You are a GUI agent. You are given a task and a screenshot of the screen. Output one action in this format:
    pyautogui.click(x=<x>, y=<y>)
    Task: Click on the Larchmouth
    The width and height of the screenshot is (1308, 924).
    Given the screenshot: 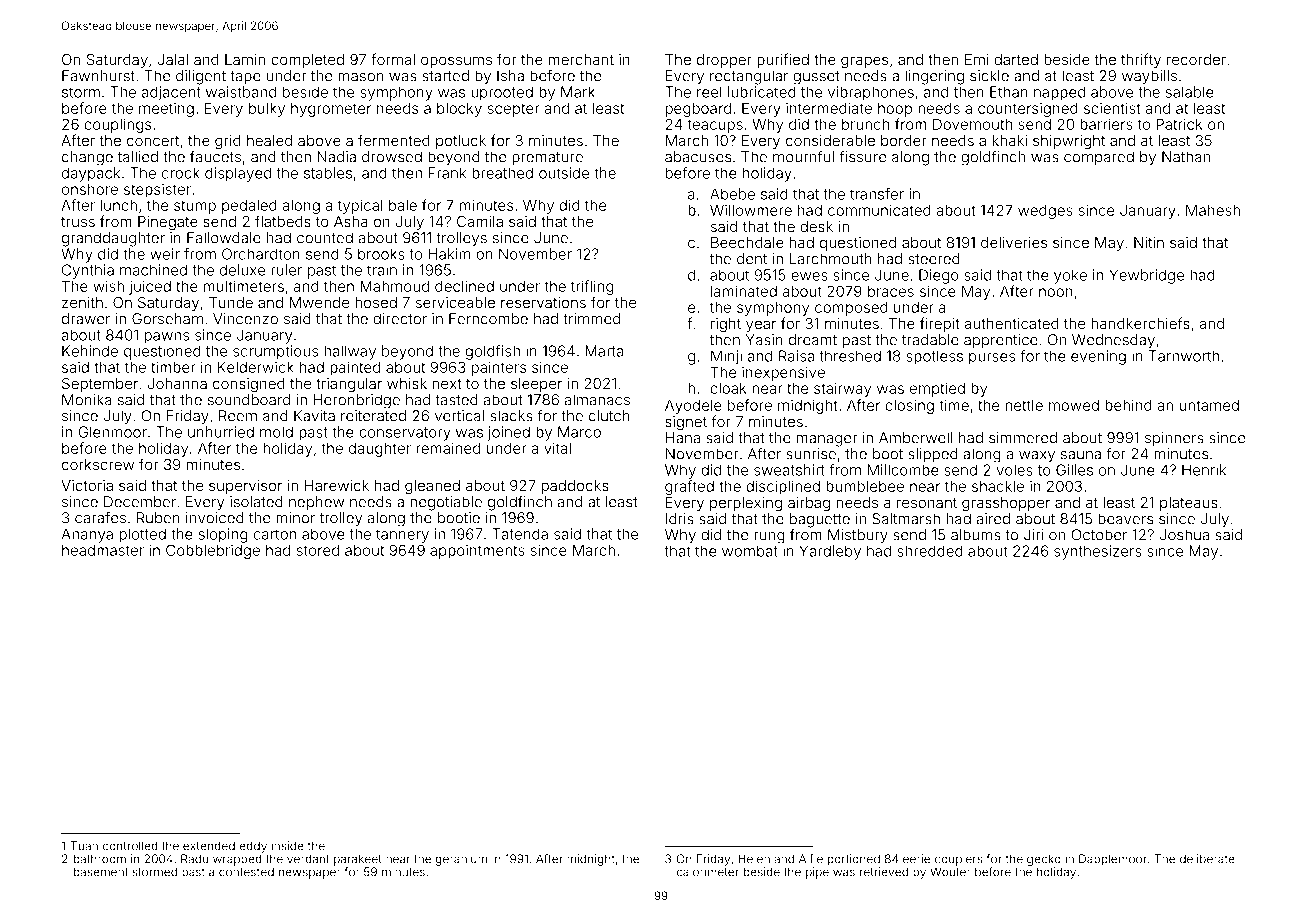 What is the action you would take?
    pyautogui.click(x=831, y=259)
